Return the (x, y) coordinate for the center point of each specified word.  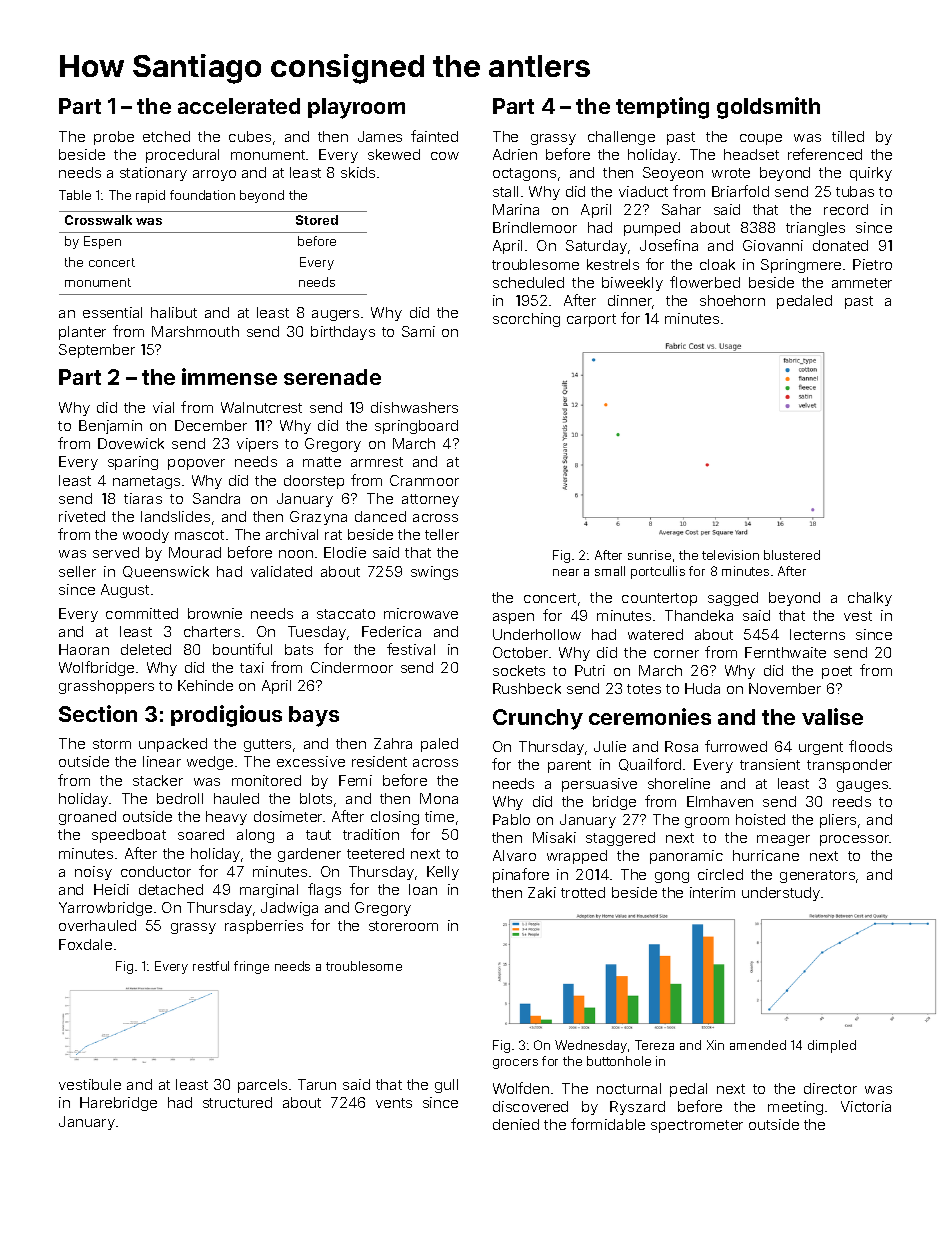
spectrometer (697, 1126)
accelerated (239, 106)
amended (758, 1045)
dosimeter (288, 816)
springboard (416, 427)
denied (516, 1124)
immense (229, 376)
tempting (662, 108)
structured (237, 1102)
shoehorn (732, 300)
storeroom (403, 926)
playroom (356, 108)
